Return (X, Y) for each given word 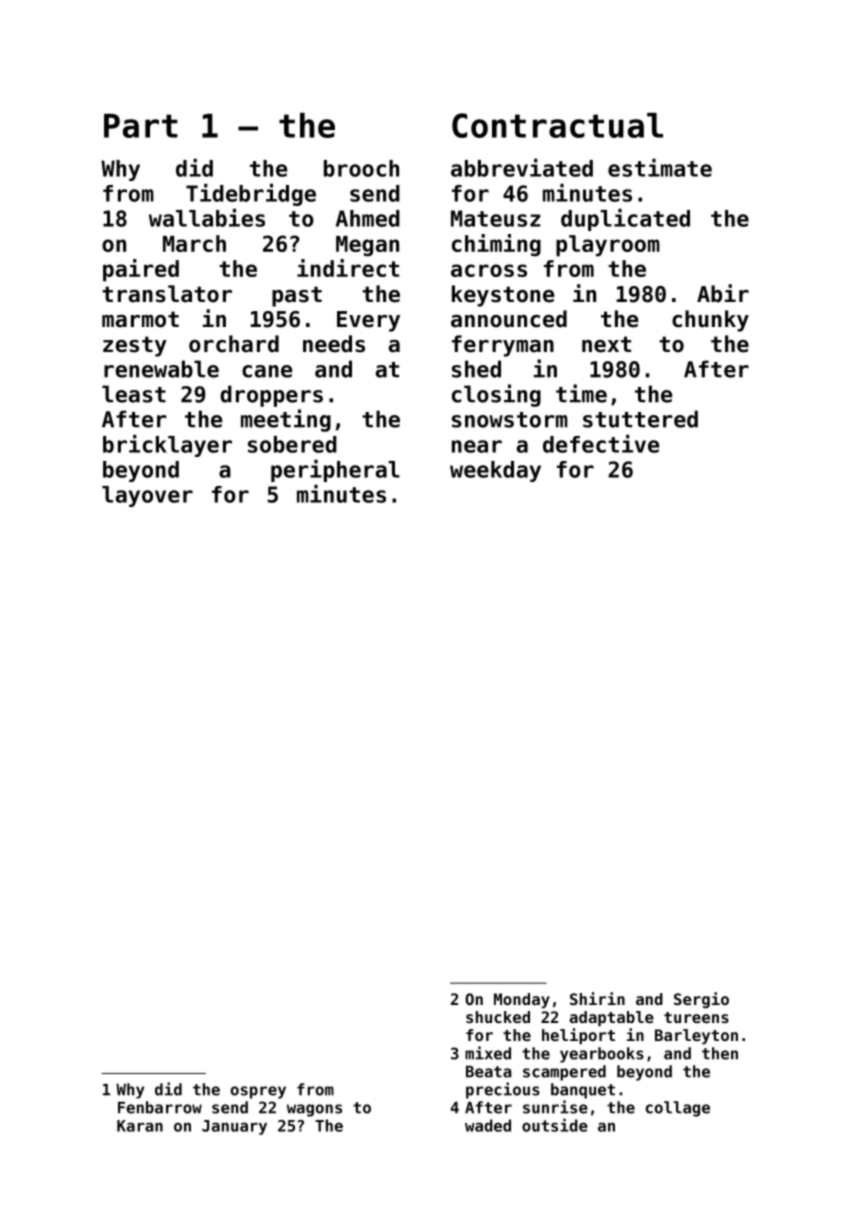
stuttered (640, 419)
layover (147, 496)
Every (368, 321)
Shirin (597, 998)
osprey (258, 1092)
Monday (522, 1001)
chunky (710, 321)
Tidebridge (251, 195)
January (234, 1127)
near (477, 446)
